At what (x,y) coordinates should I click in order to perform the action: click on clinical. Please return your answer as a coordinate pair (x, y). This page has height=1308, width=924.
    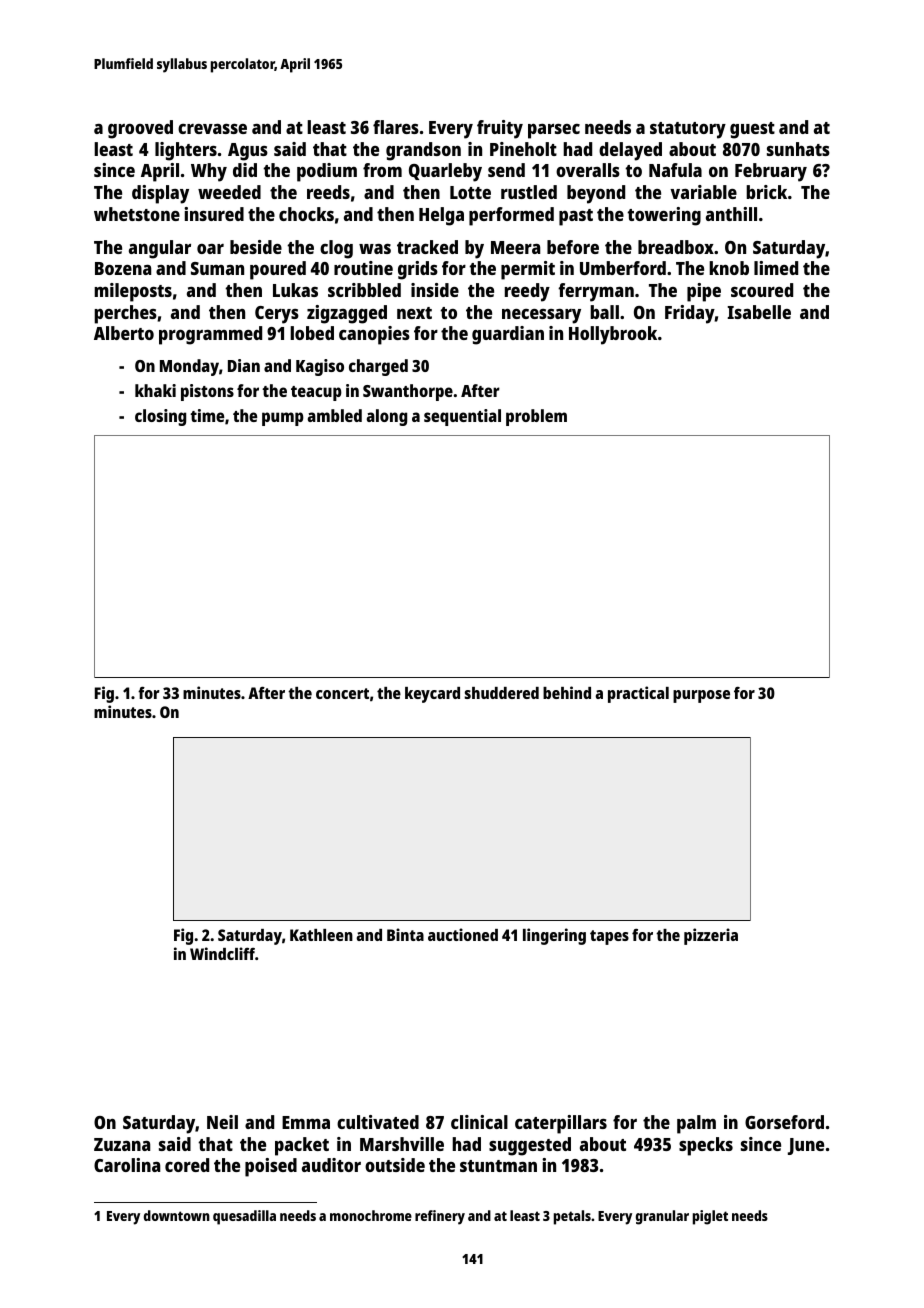
    Looking at the image, I should click on (479, 1122).
